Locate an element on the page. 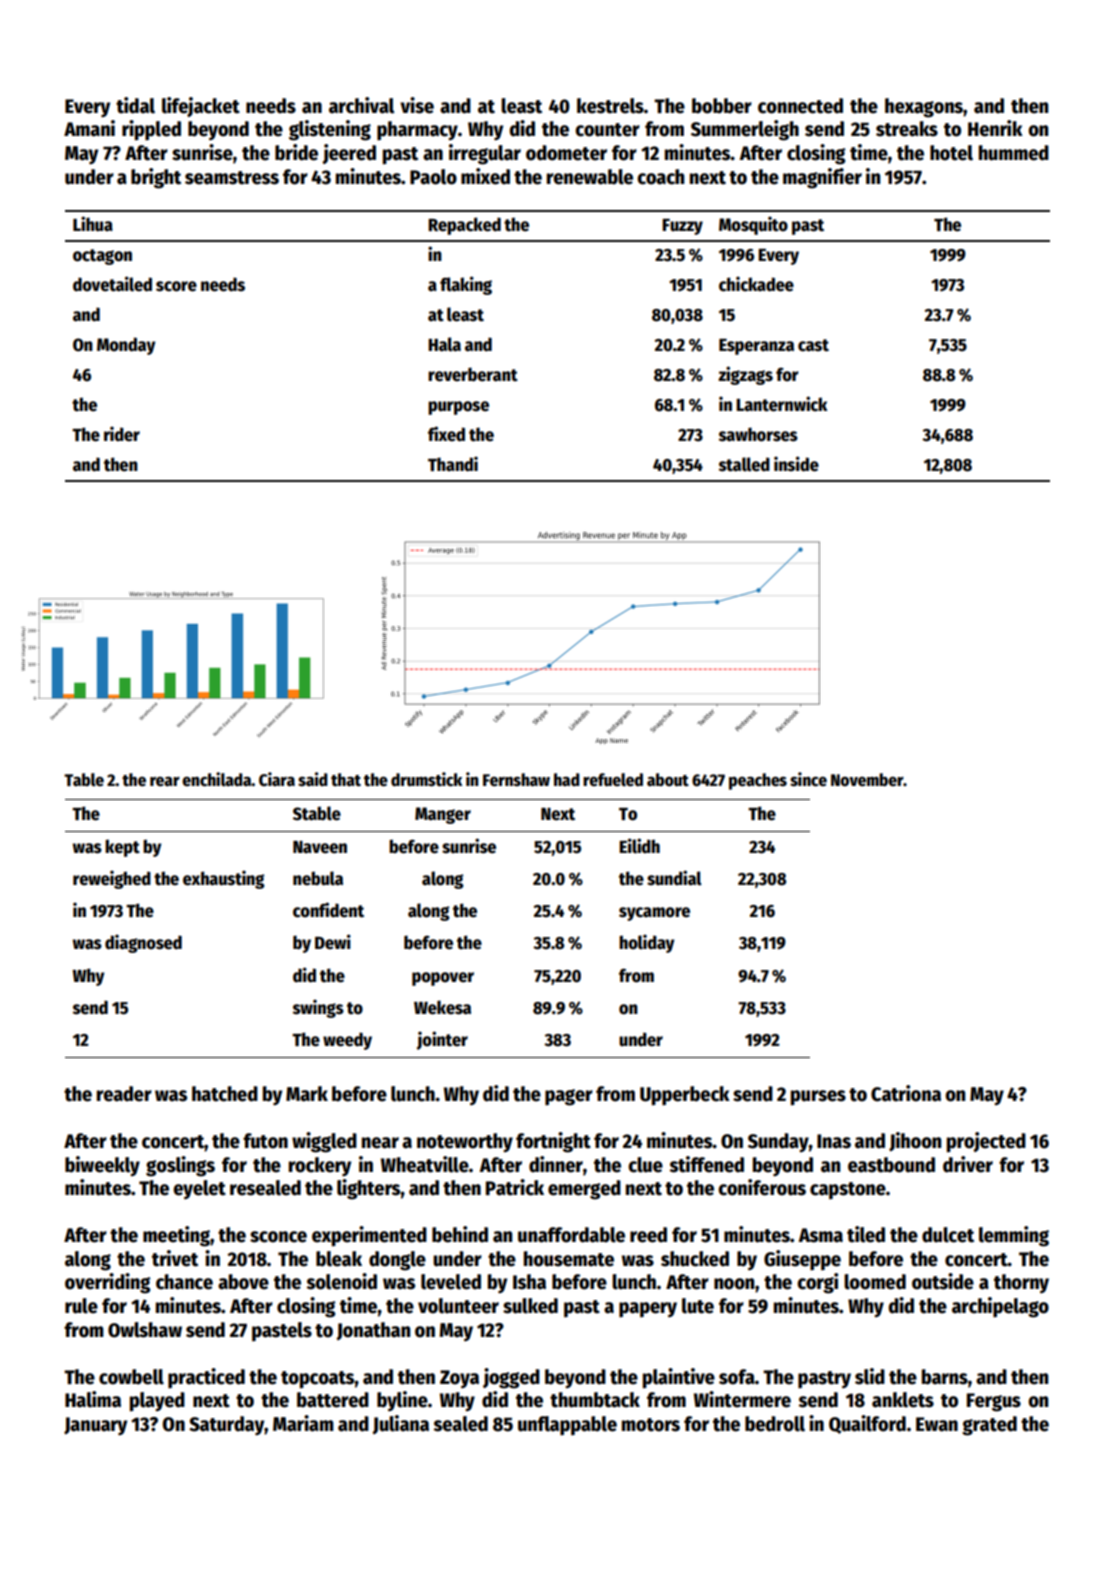 The width and height of the page is (1114, 1576). score is located at coordinates (176, 286).
